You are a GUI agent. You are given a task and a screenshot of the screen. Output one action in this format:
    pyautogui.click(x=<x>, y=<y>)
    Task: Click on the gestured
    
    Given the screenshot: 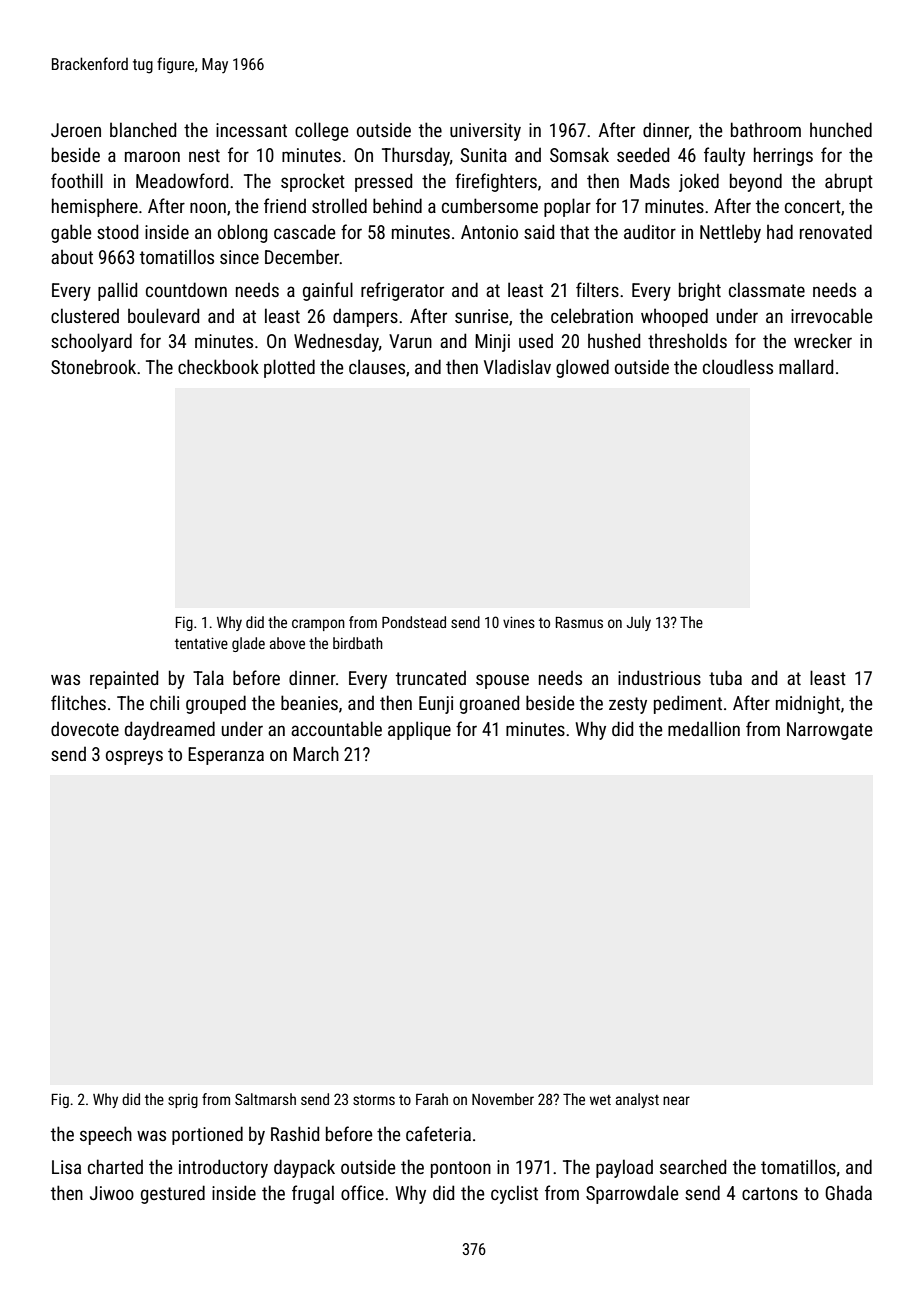 What is the action you would take?
    pyautogui.click(x=173, y=1194)
